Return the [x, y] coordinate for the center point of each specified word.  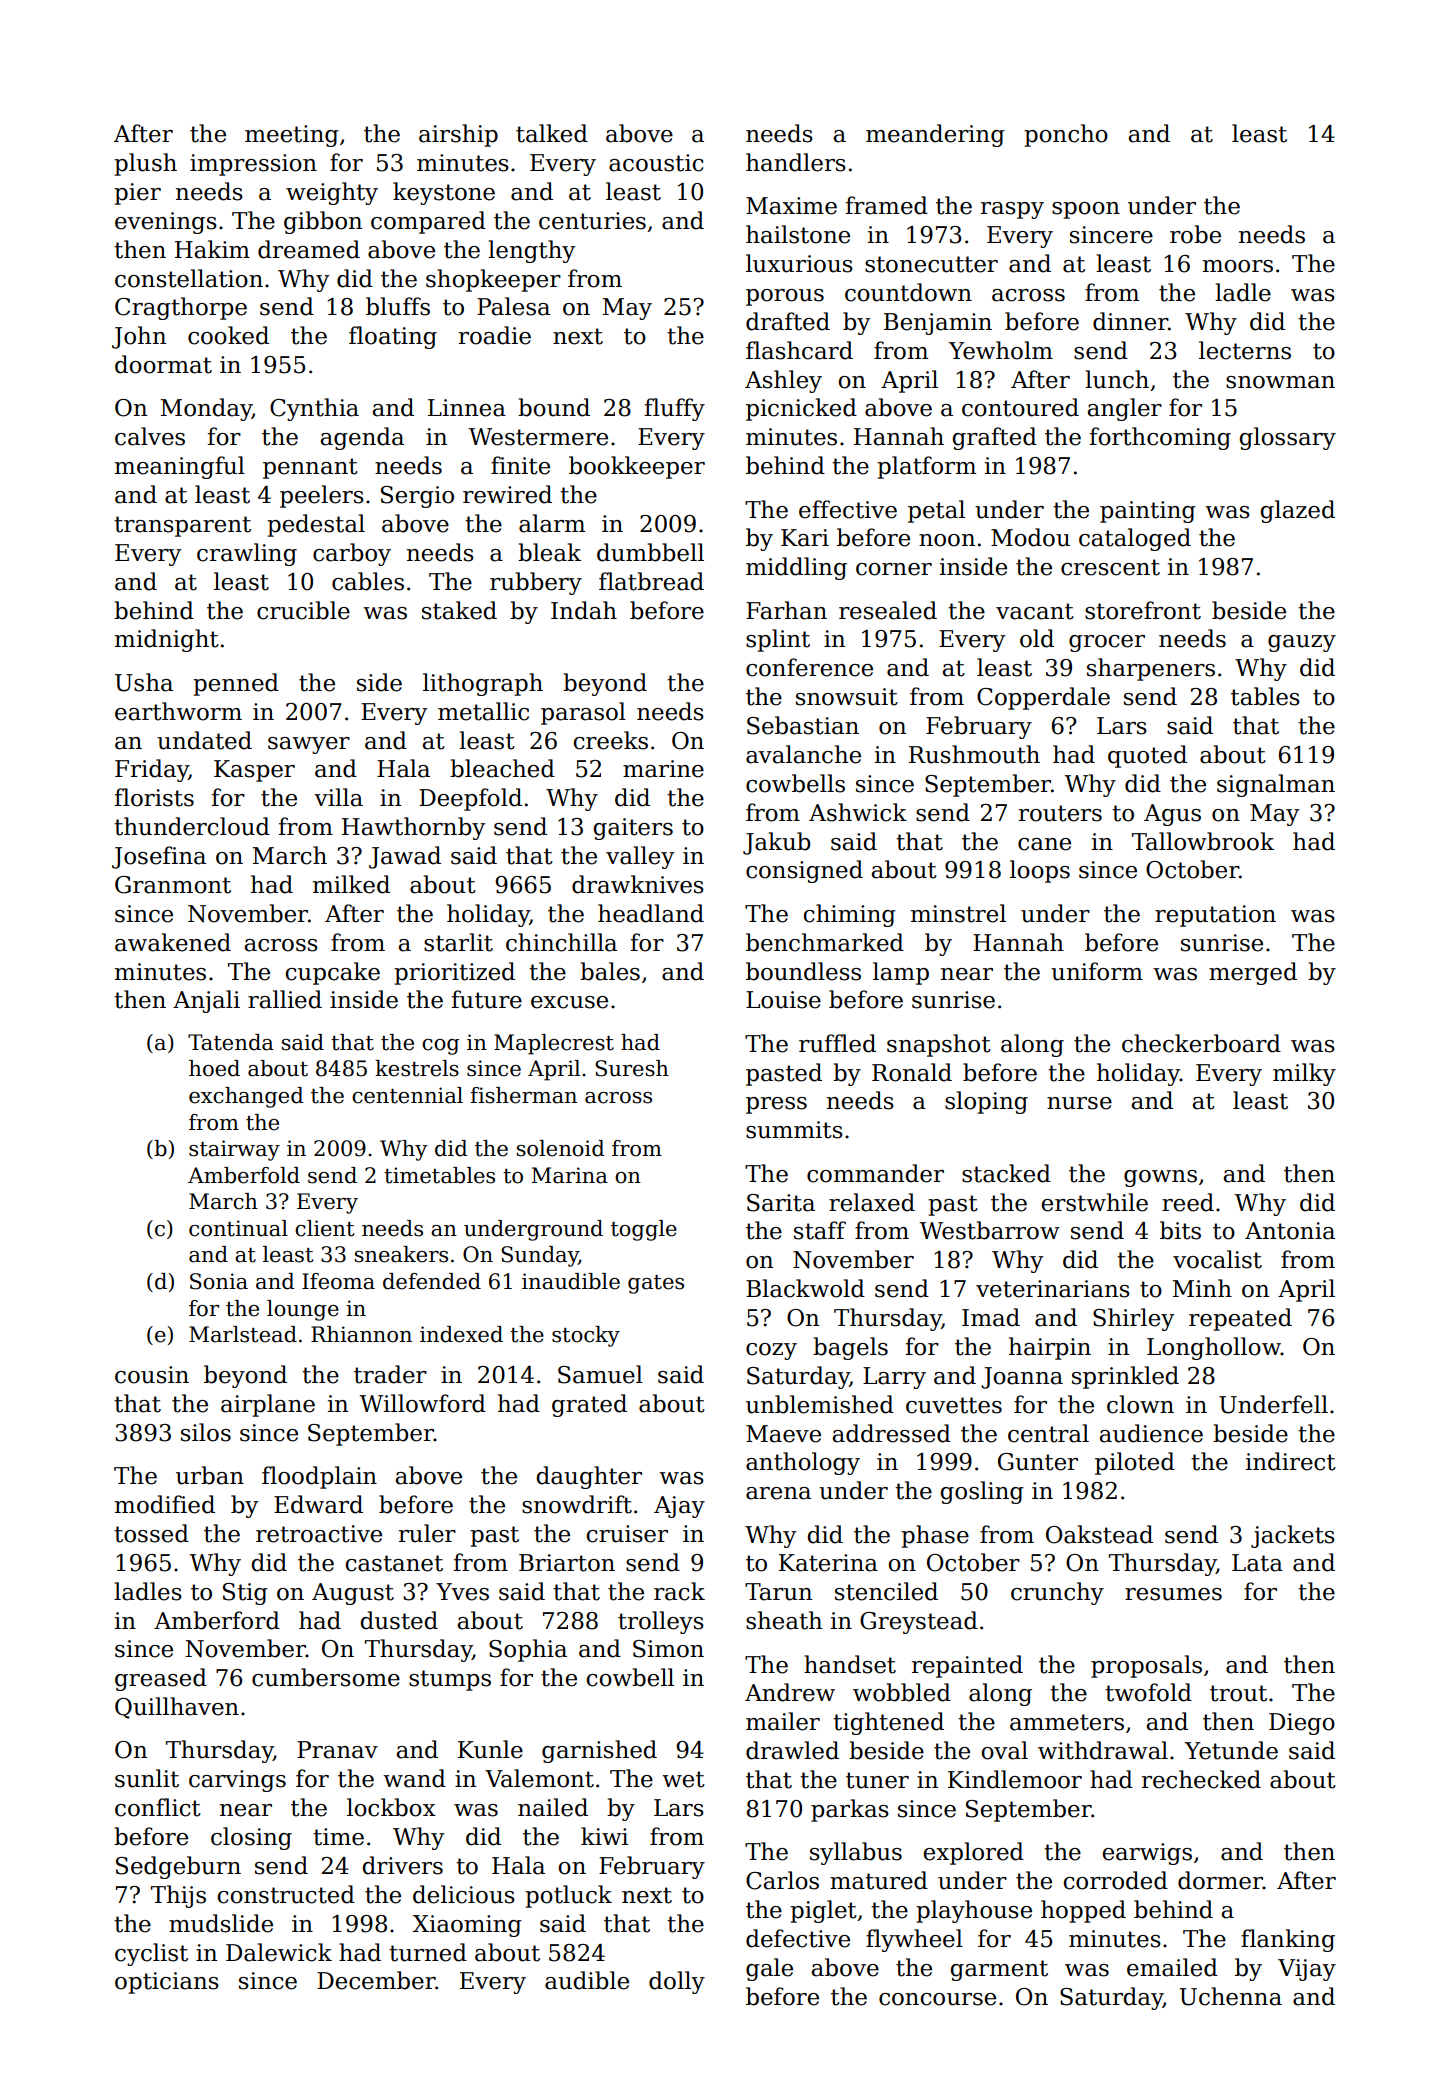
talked [552, 133]
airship [458, 135]
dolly [677, 1982]
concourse [937, 1999]
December [376, 1980]
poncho [1066, 135]
